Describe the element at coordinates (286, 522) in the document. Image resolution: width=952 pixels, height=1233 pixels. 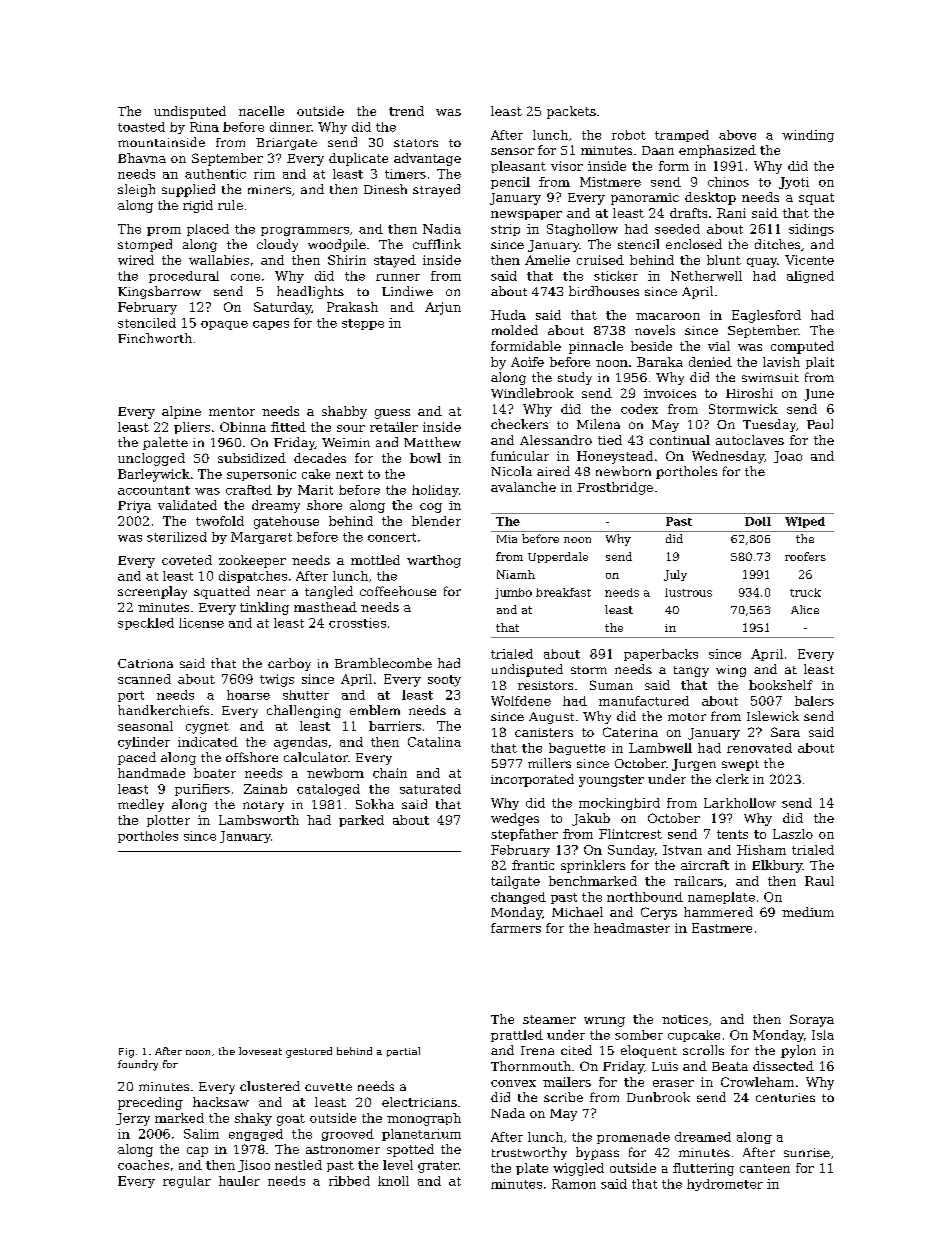
I see `gatehouse` at that location.
